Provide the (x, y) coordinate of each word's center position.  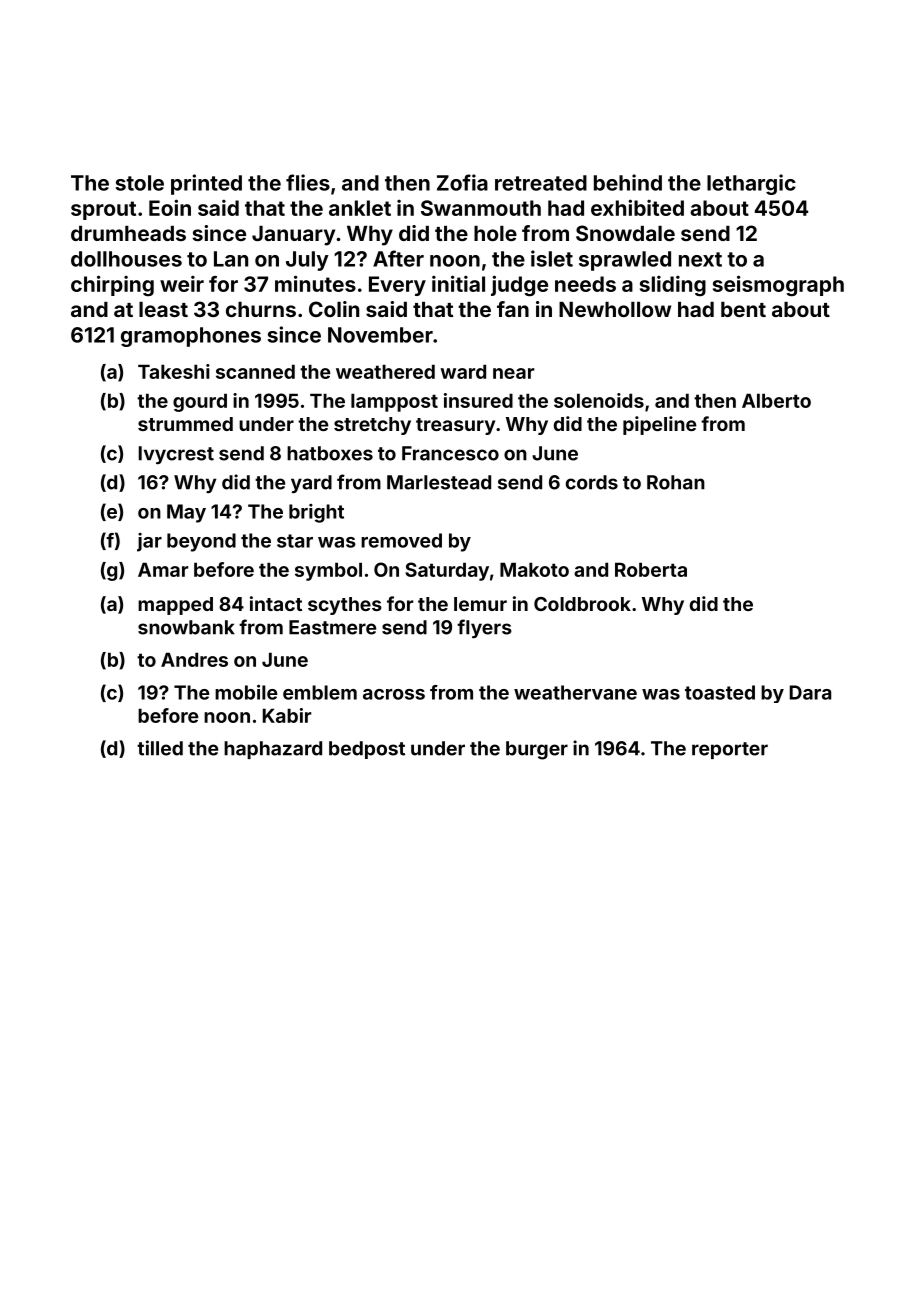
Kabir (287, 715)
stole (139, 183)
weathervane (575, 692)
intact (276, 603)
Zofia (462, 182)
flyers (484, 628)
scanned (255, 371)
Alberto (776, 400)
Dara (810, 692)
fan (513, 309)
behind (628, 182)
